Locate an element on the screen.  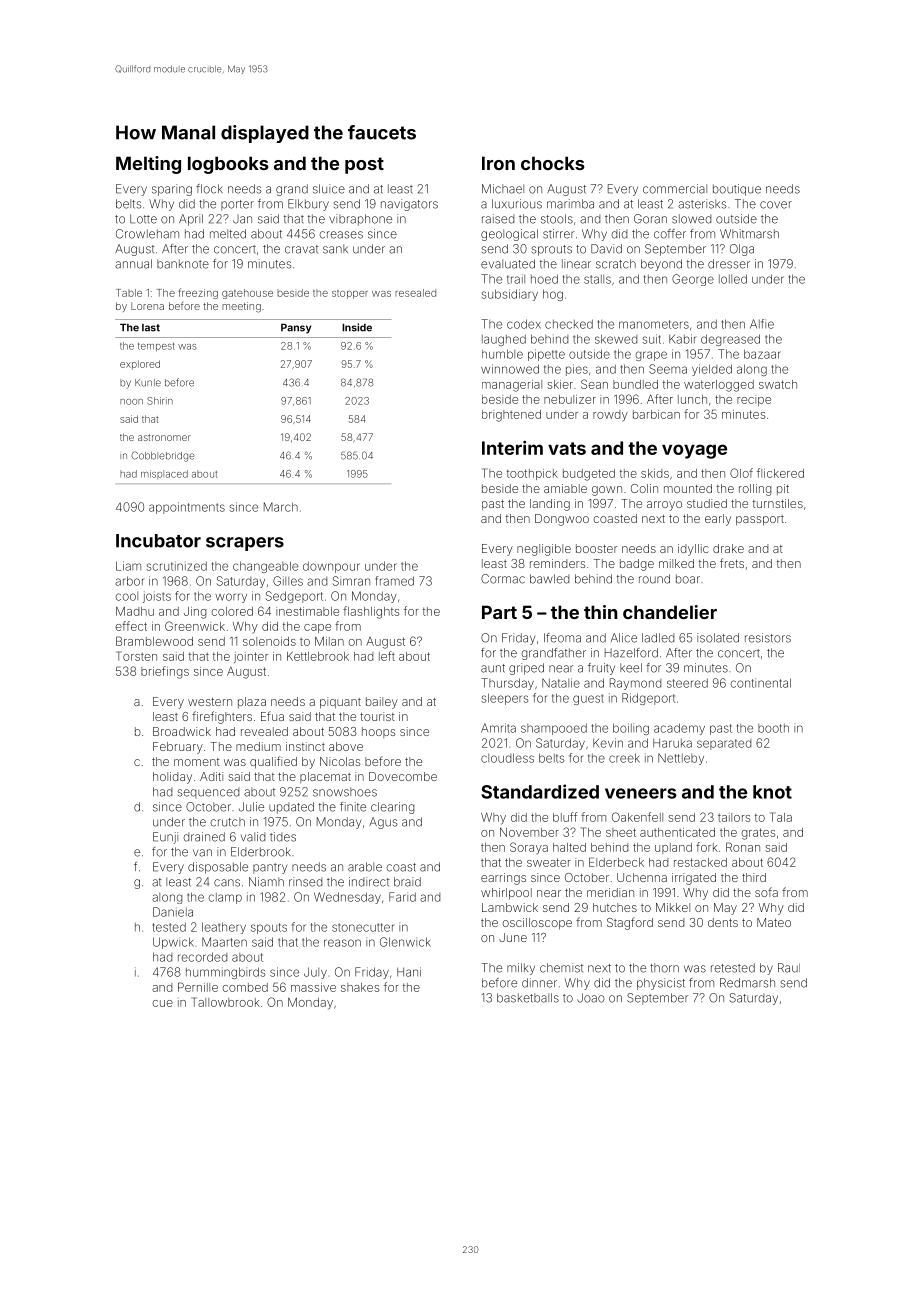
Cormac is located at coordinates (503, 579).
